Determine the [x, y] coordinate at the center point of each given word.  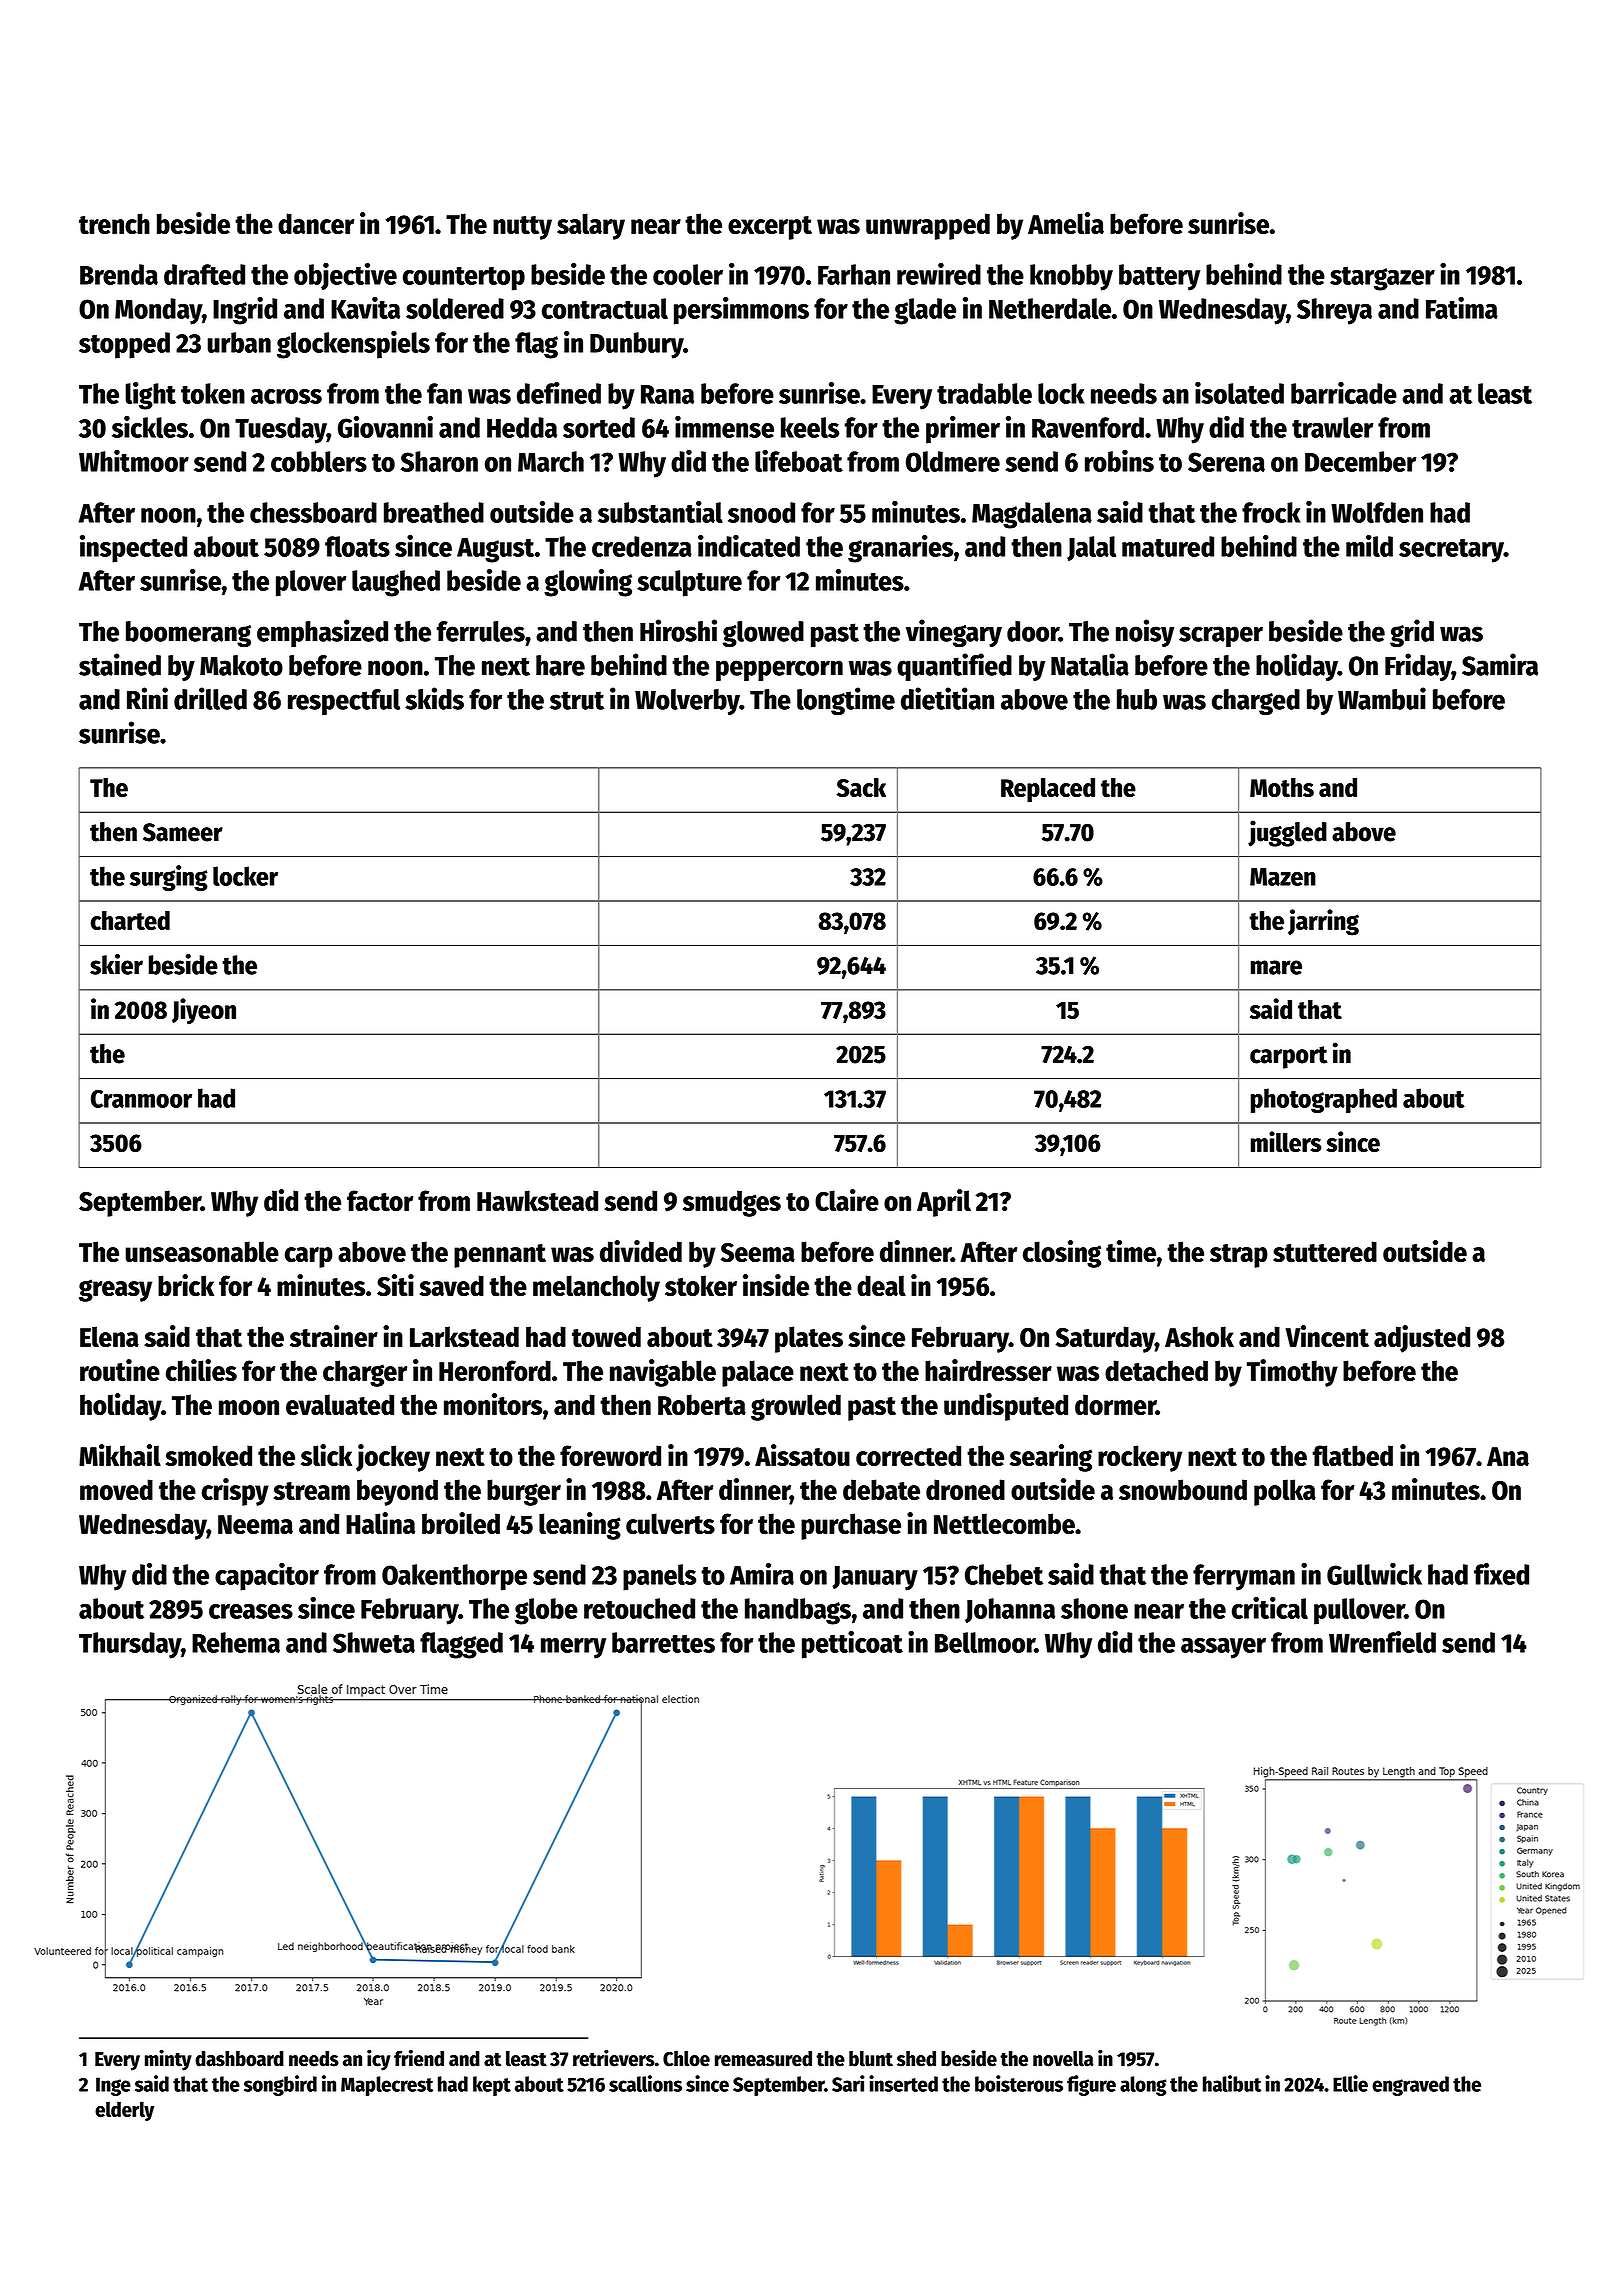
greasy [115, 1290]
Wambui [1382, 698]
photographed [1324, 1100]
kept [492, 2086]
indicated [749, 546]
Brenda [119, 274]
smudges [732, 1203]
